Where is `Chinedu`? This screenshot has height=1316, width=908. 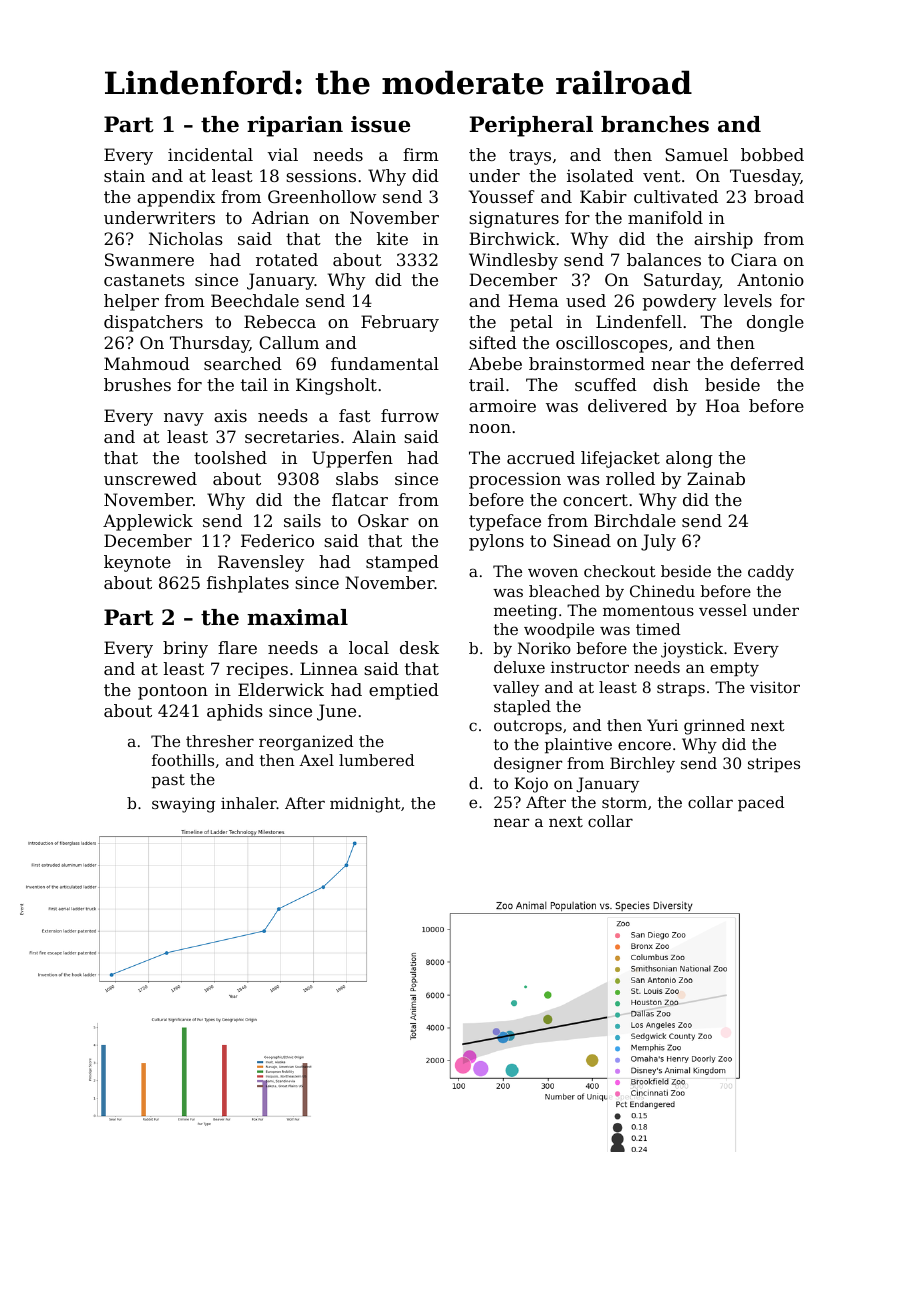
Chinedu is located at coordinates (662, 591).
